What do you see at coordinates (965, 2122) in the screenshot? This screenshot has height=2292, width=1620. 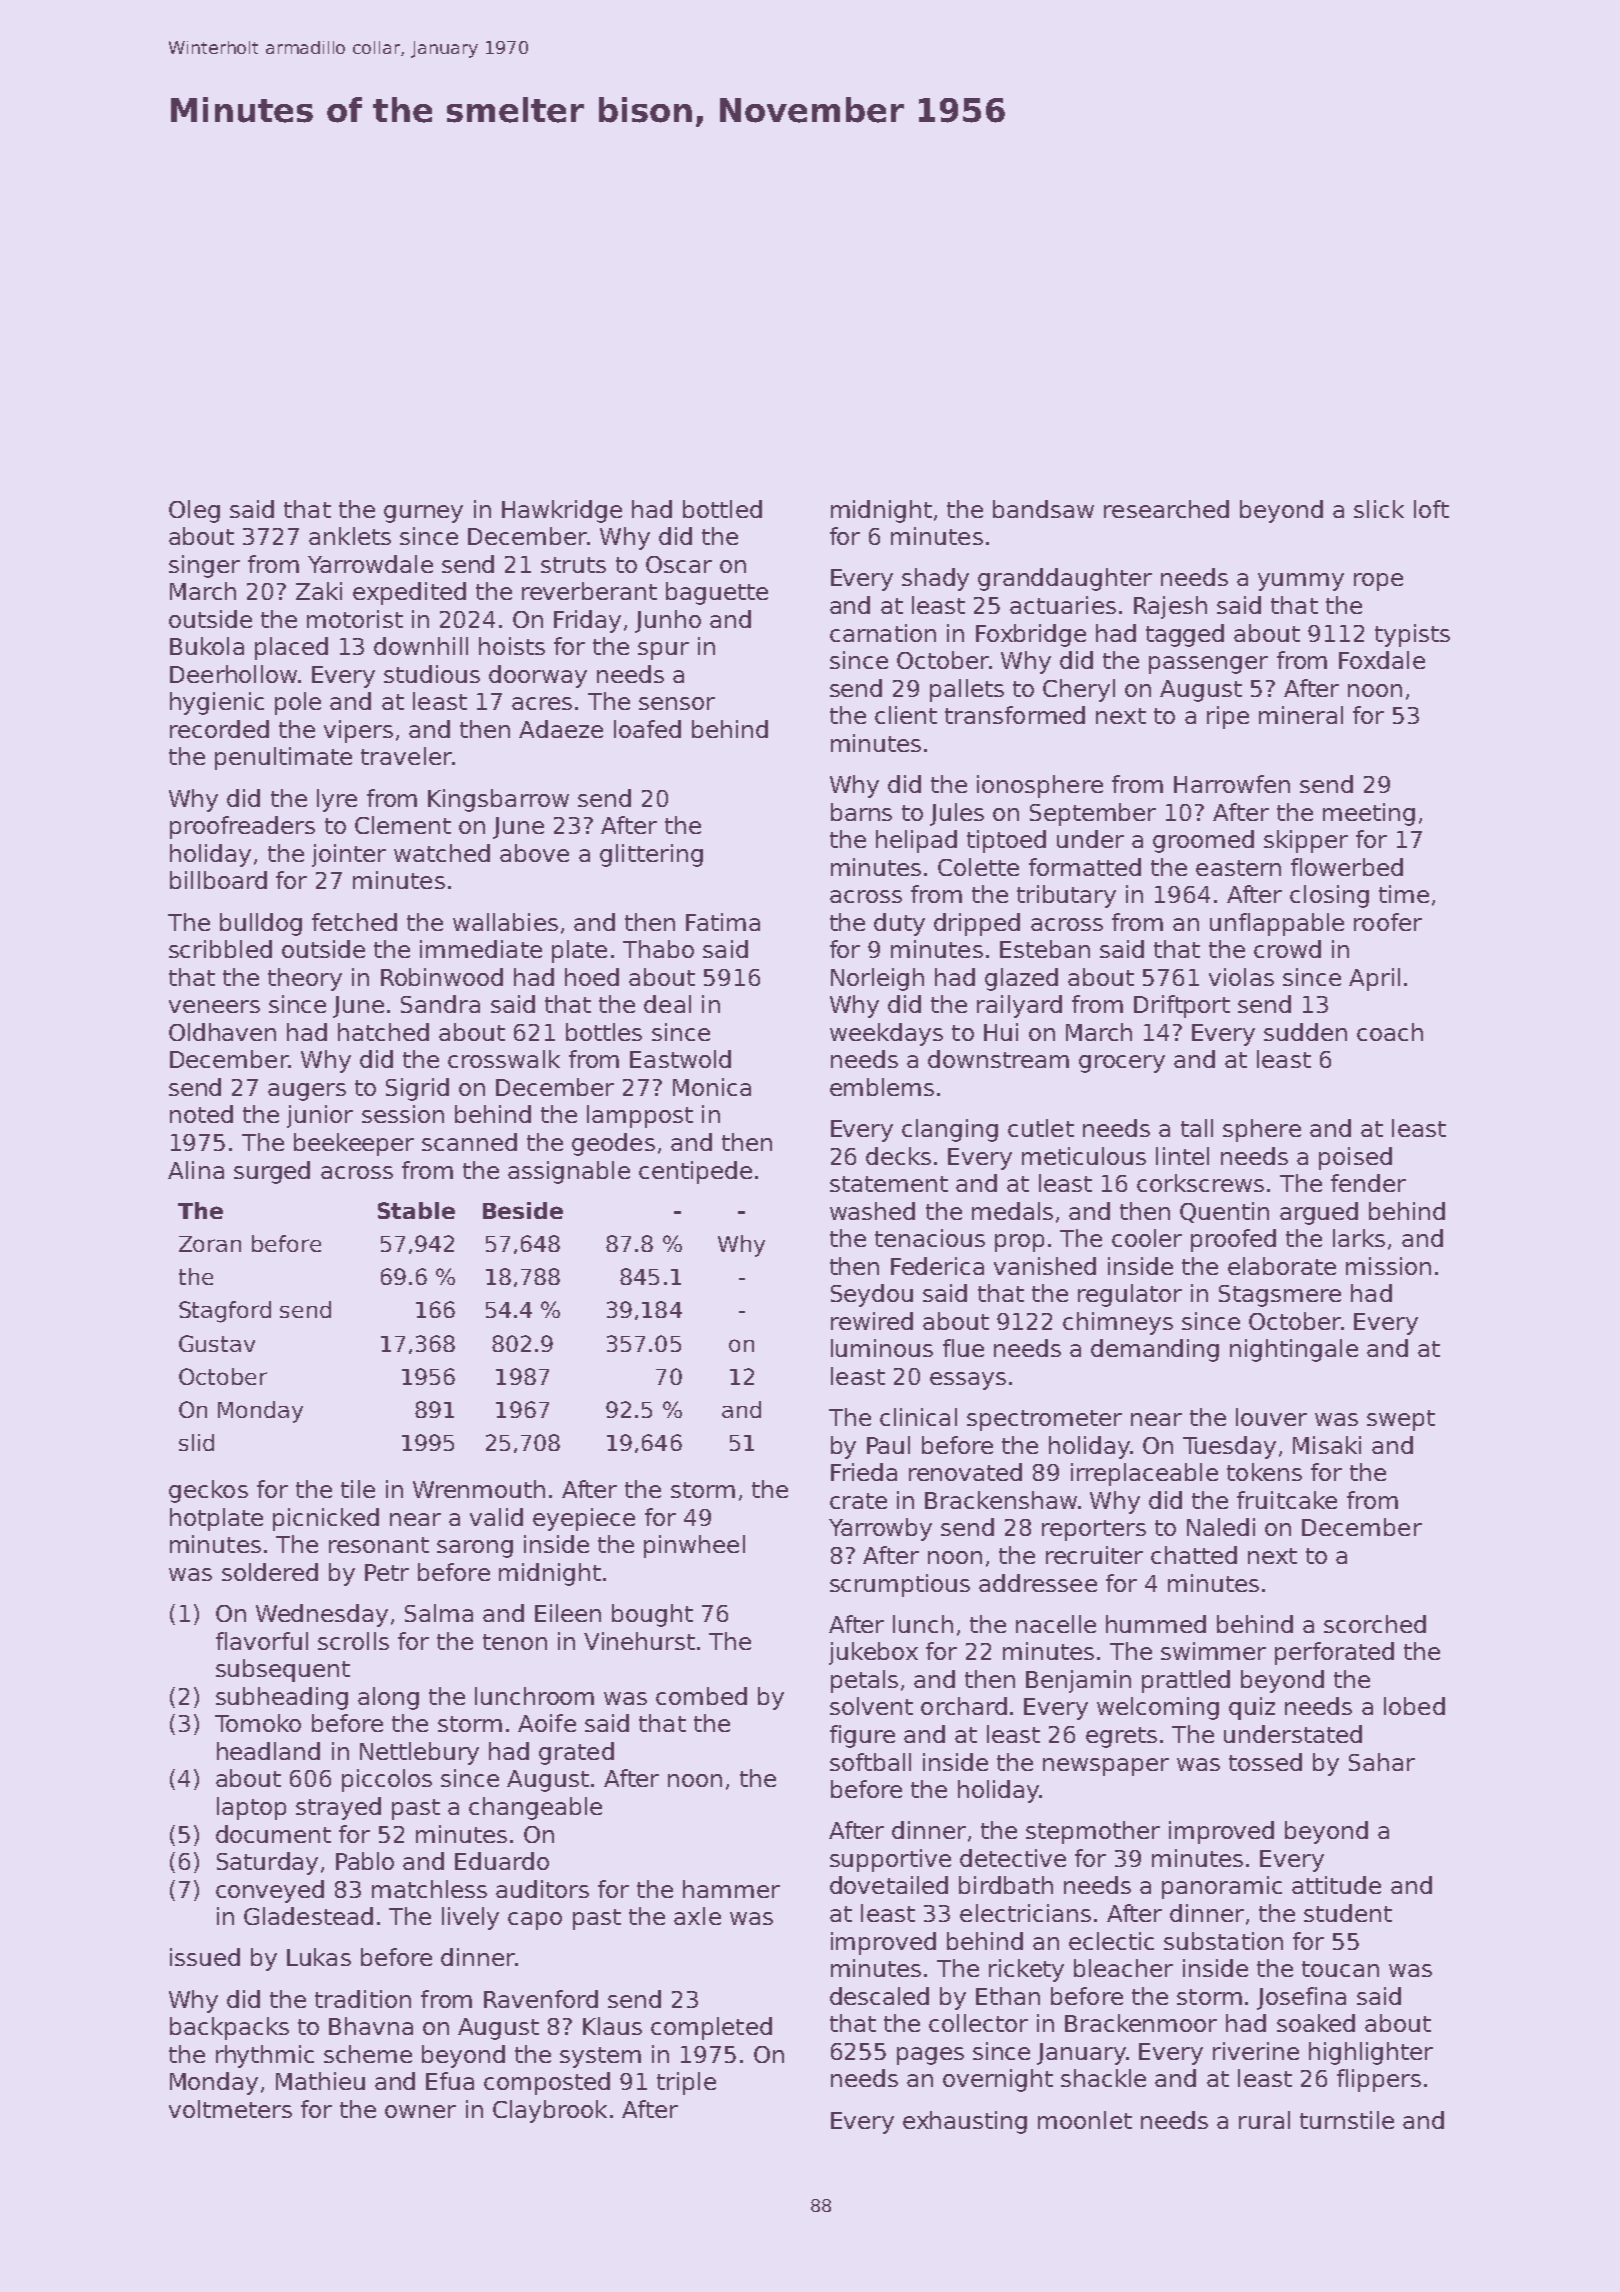 I see `exhausting` at bounding box center [965, 2122].
